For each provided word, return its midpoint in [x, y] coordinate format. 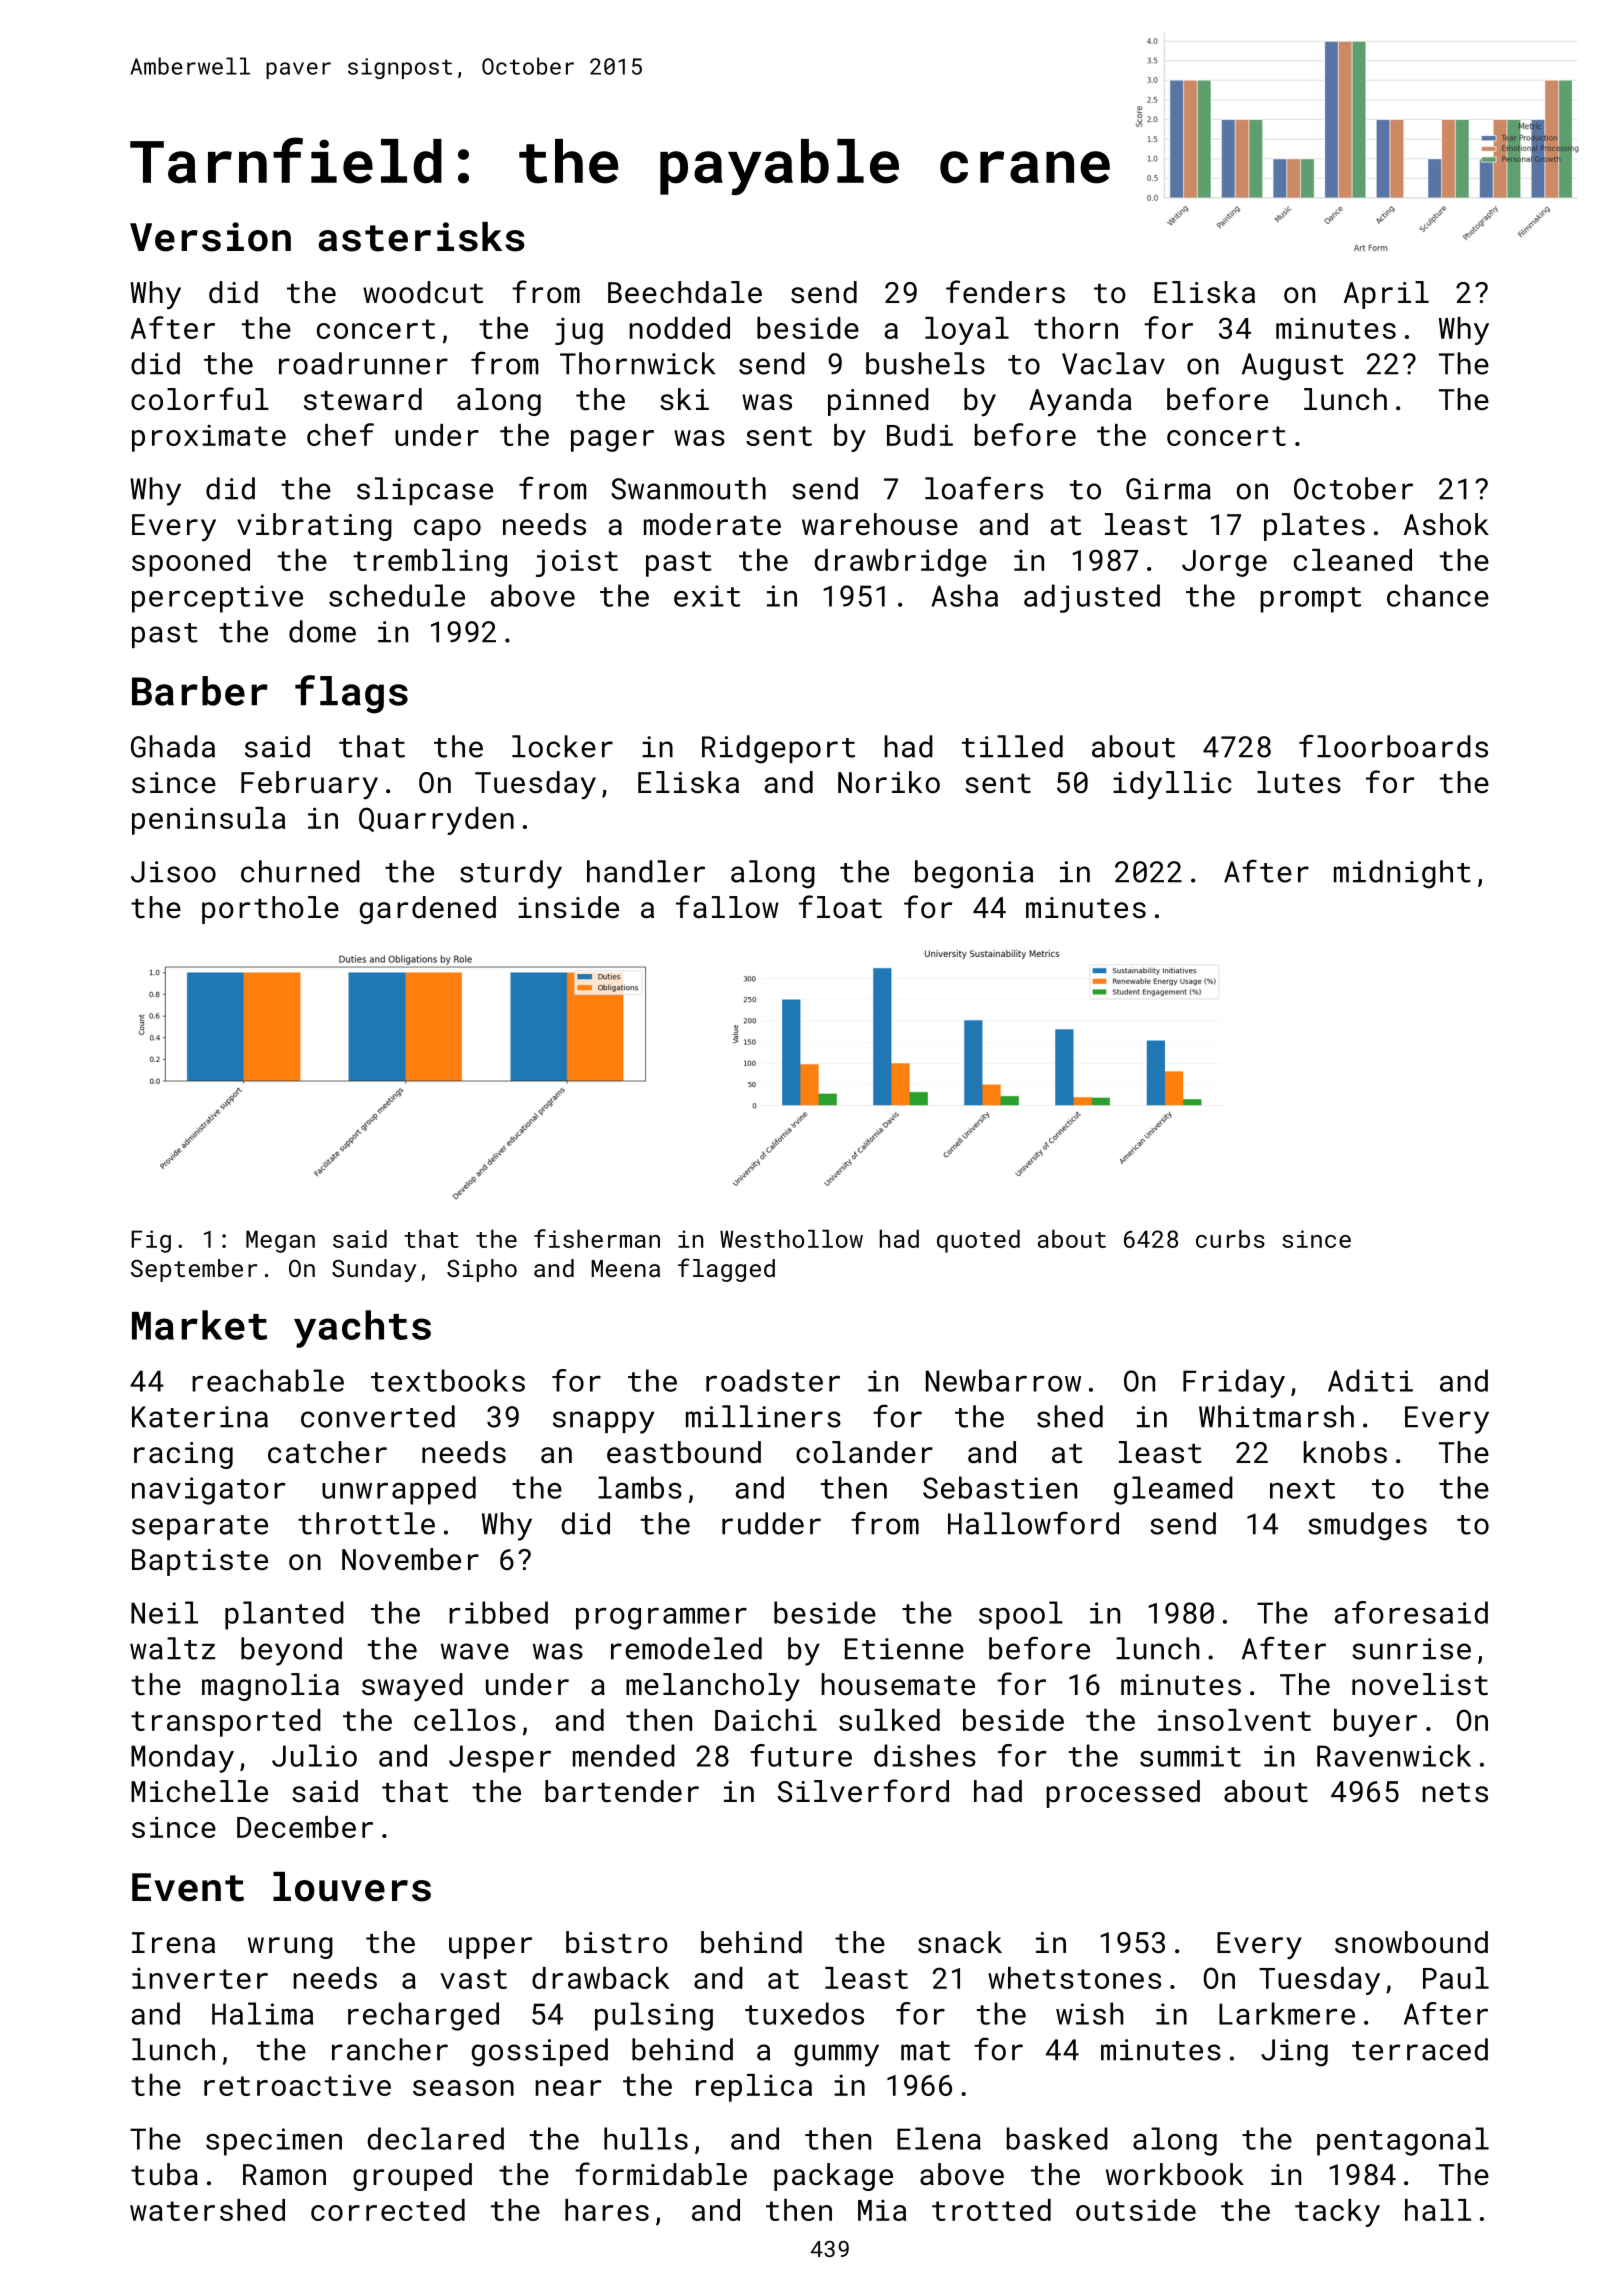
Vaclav [1113, 363]
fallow [727, 907]
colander [864, 1452]
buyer [1375, 1723]
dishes [925, 1755]
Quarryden [436, 821]
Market [199, 1325]
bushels [925, 363]
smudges [1367, 1526]
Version [210, 237]
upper [490, 1948]
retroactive [297, 2085]
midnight [1402, 874]
